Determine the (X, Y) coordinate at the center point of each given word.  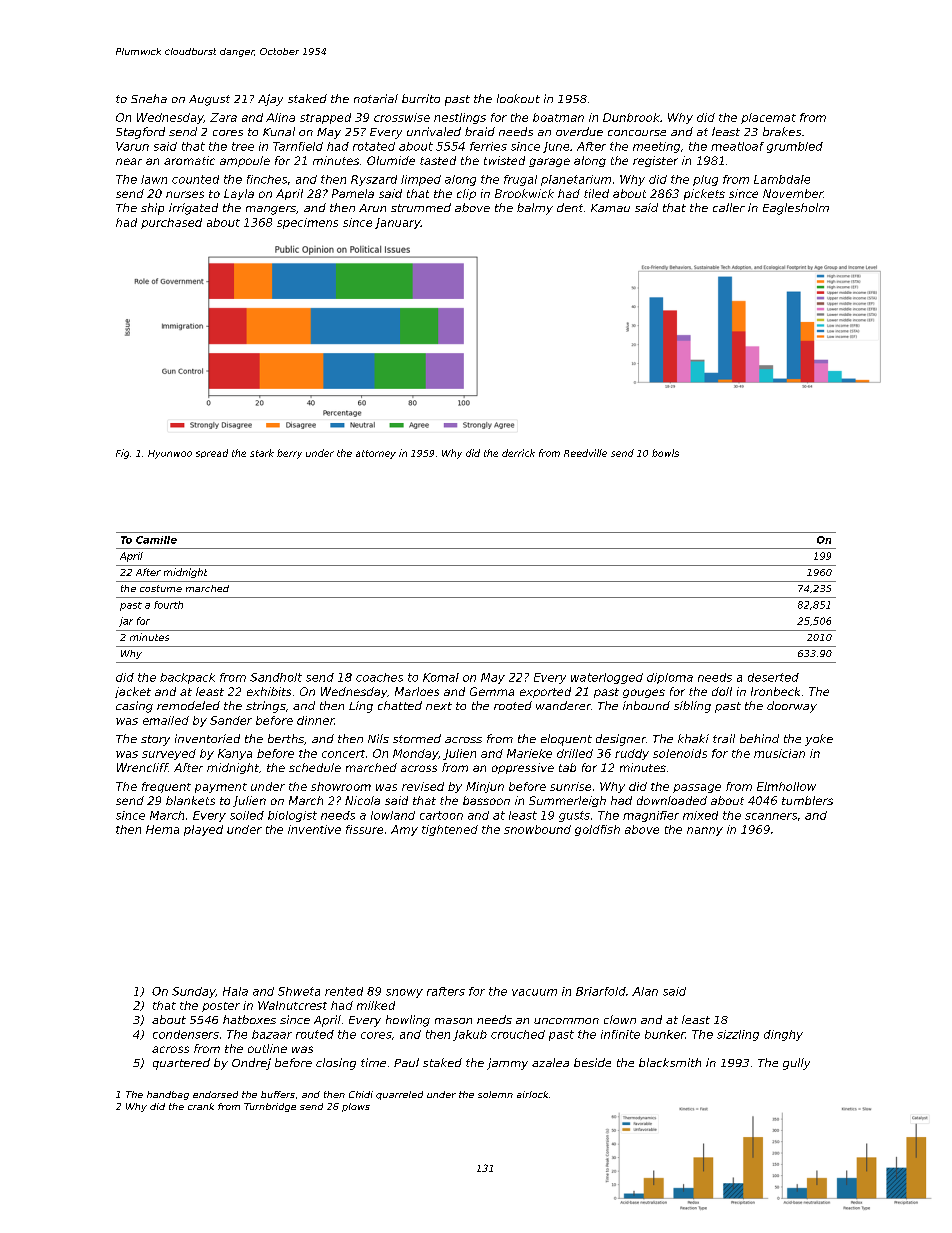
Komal (441, 677)
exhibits (269, 691)
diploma (670, 678)
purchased (171, 223)
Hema (162, 829)
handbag (168, 1095)
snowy (404, 993)
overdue (579, 131)
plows (356, 1107)
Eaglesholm (796, 209)
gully (796, 1064)
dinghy (783, 1035)
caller (729, 207)
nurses (185, 194)
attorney (376, 454)
